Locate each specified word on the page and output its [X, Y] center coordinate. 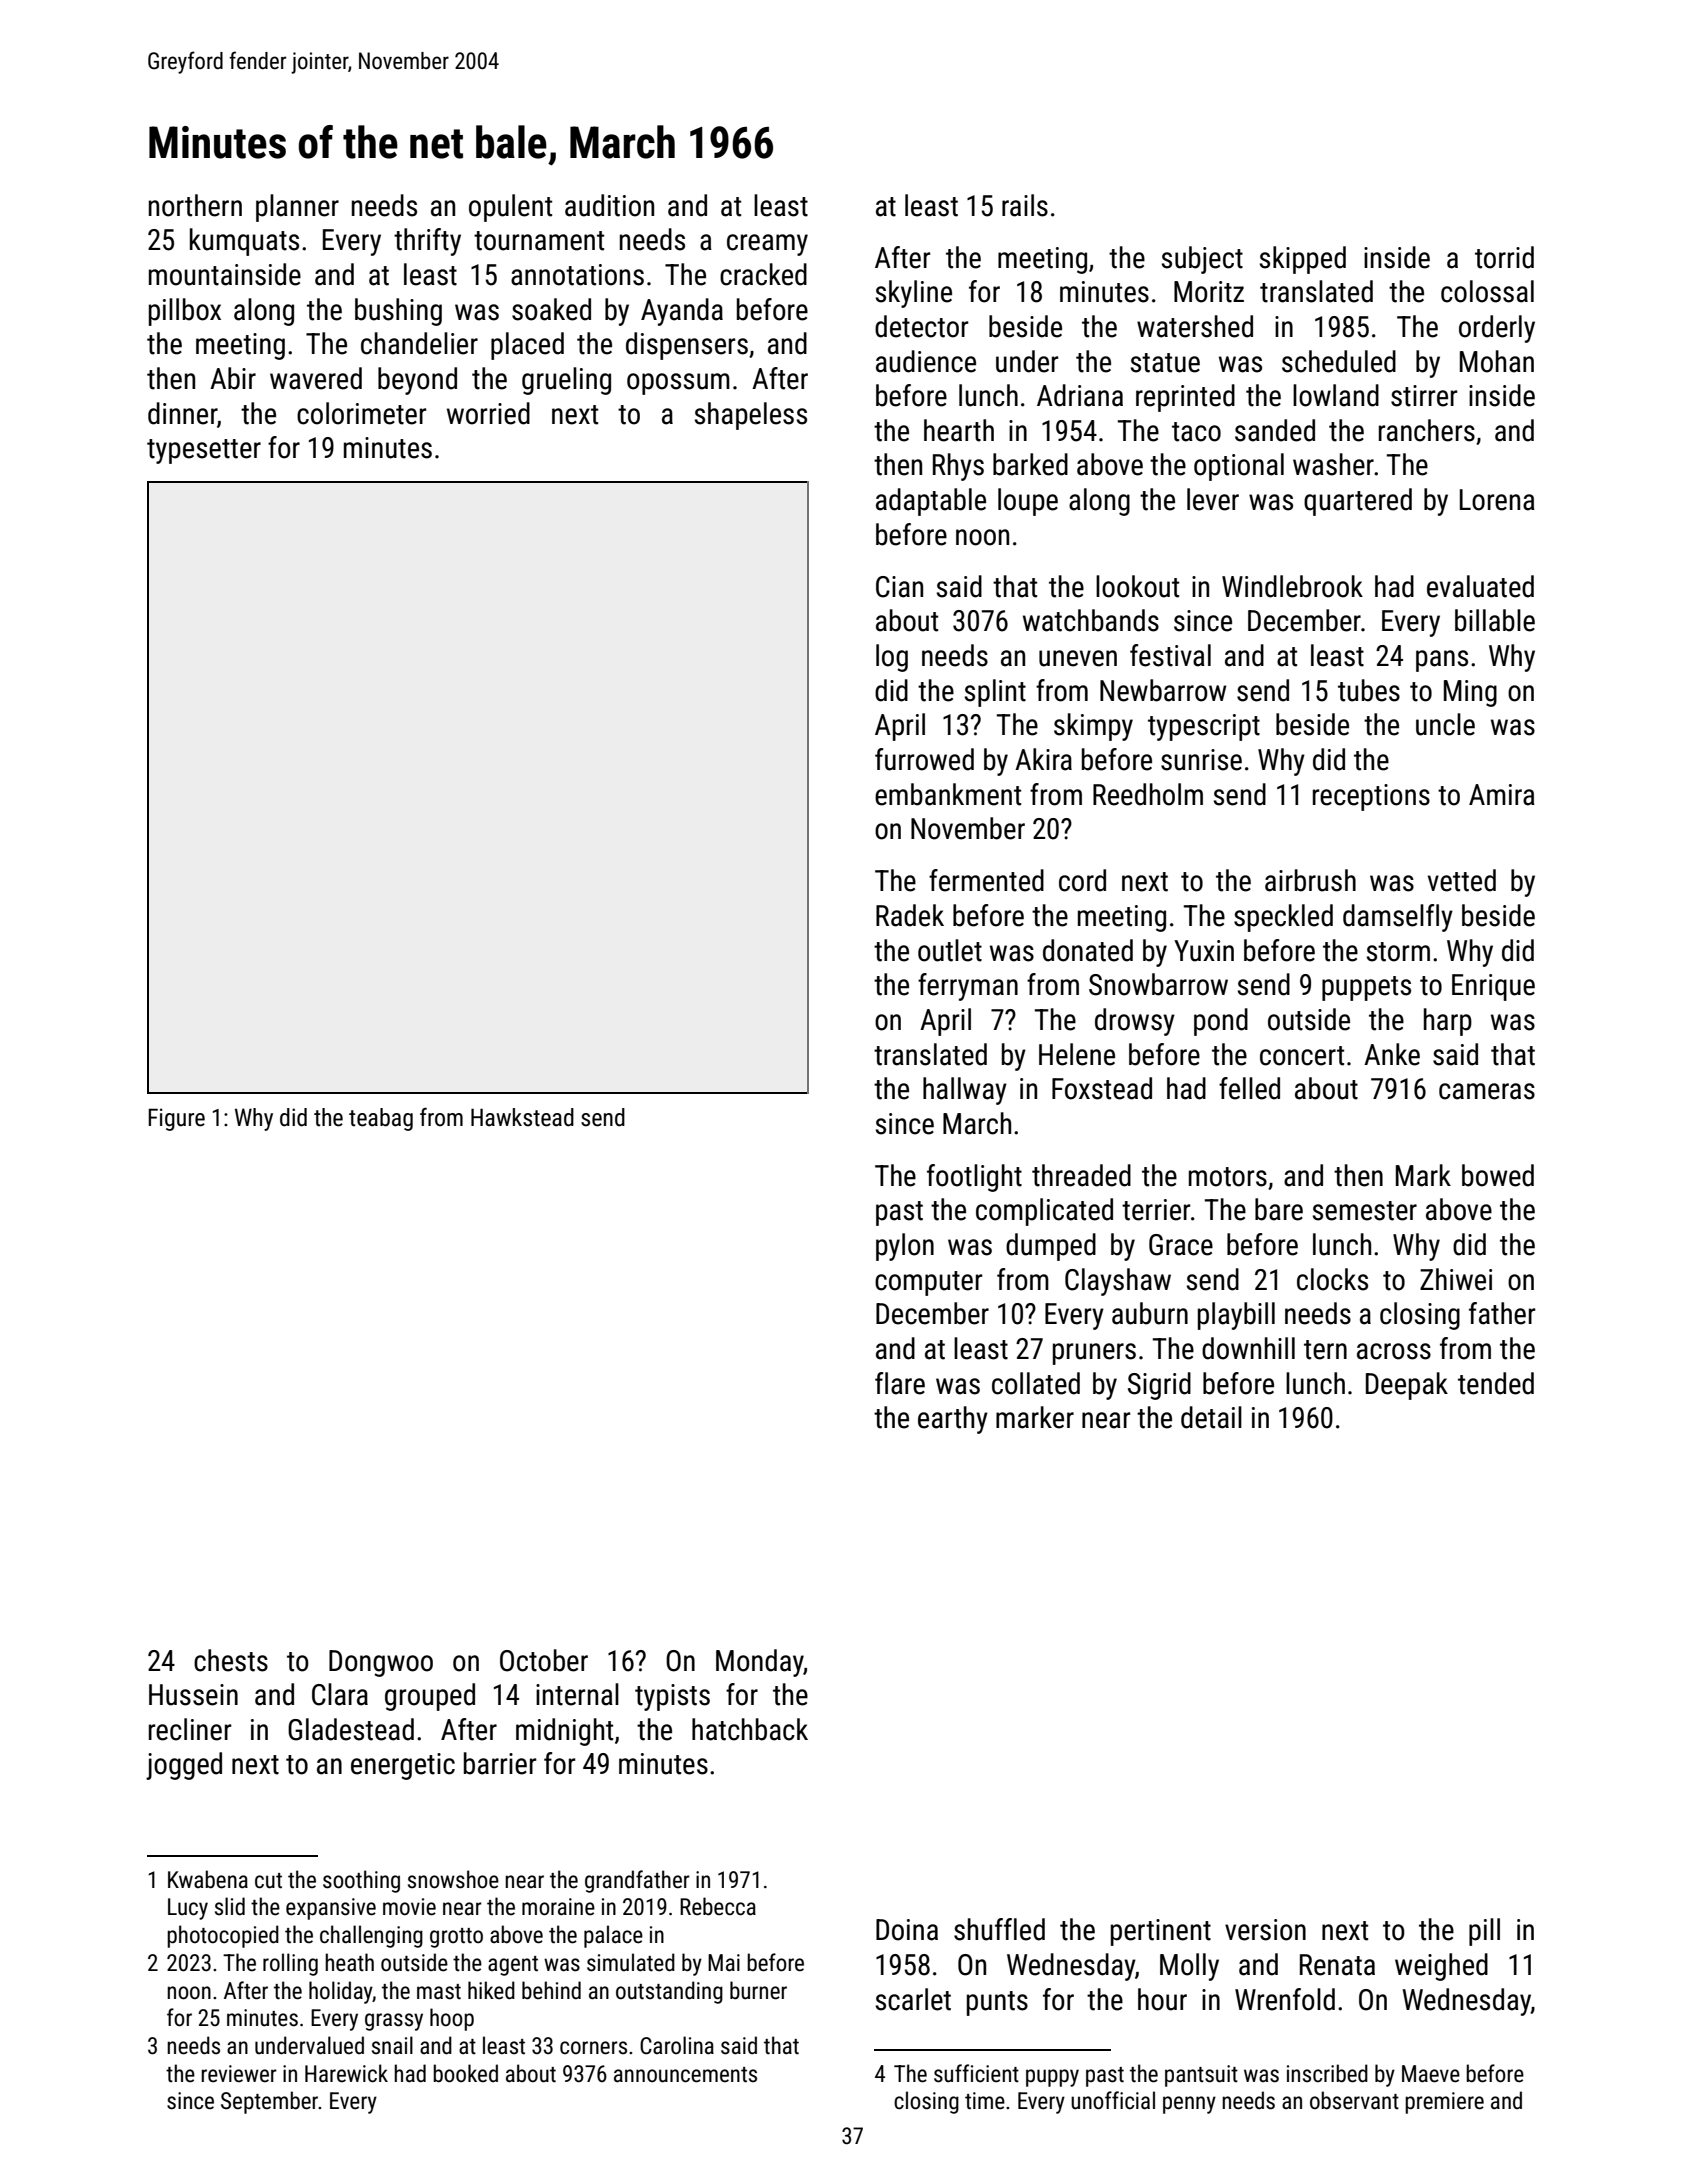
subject [1202, 260]
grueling [566, 381]
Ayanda [682, 312]
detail [1211, 1417]
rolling [290, 1964]
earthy [953, 1420]
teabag [381, 1119]
